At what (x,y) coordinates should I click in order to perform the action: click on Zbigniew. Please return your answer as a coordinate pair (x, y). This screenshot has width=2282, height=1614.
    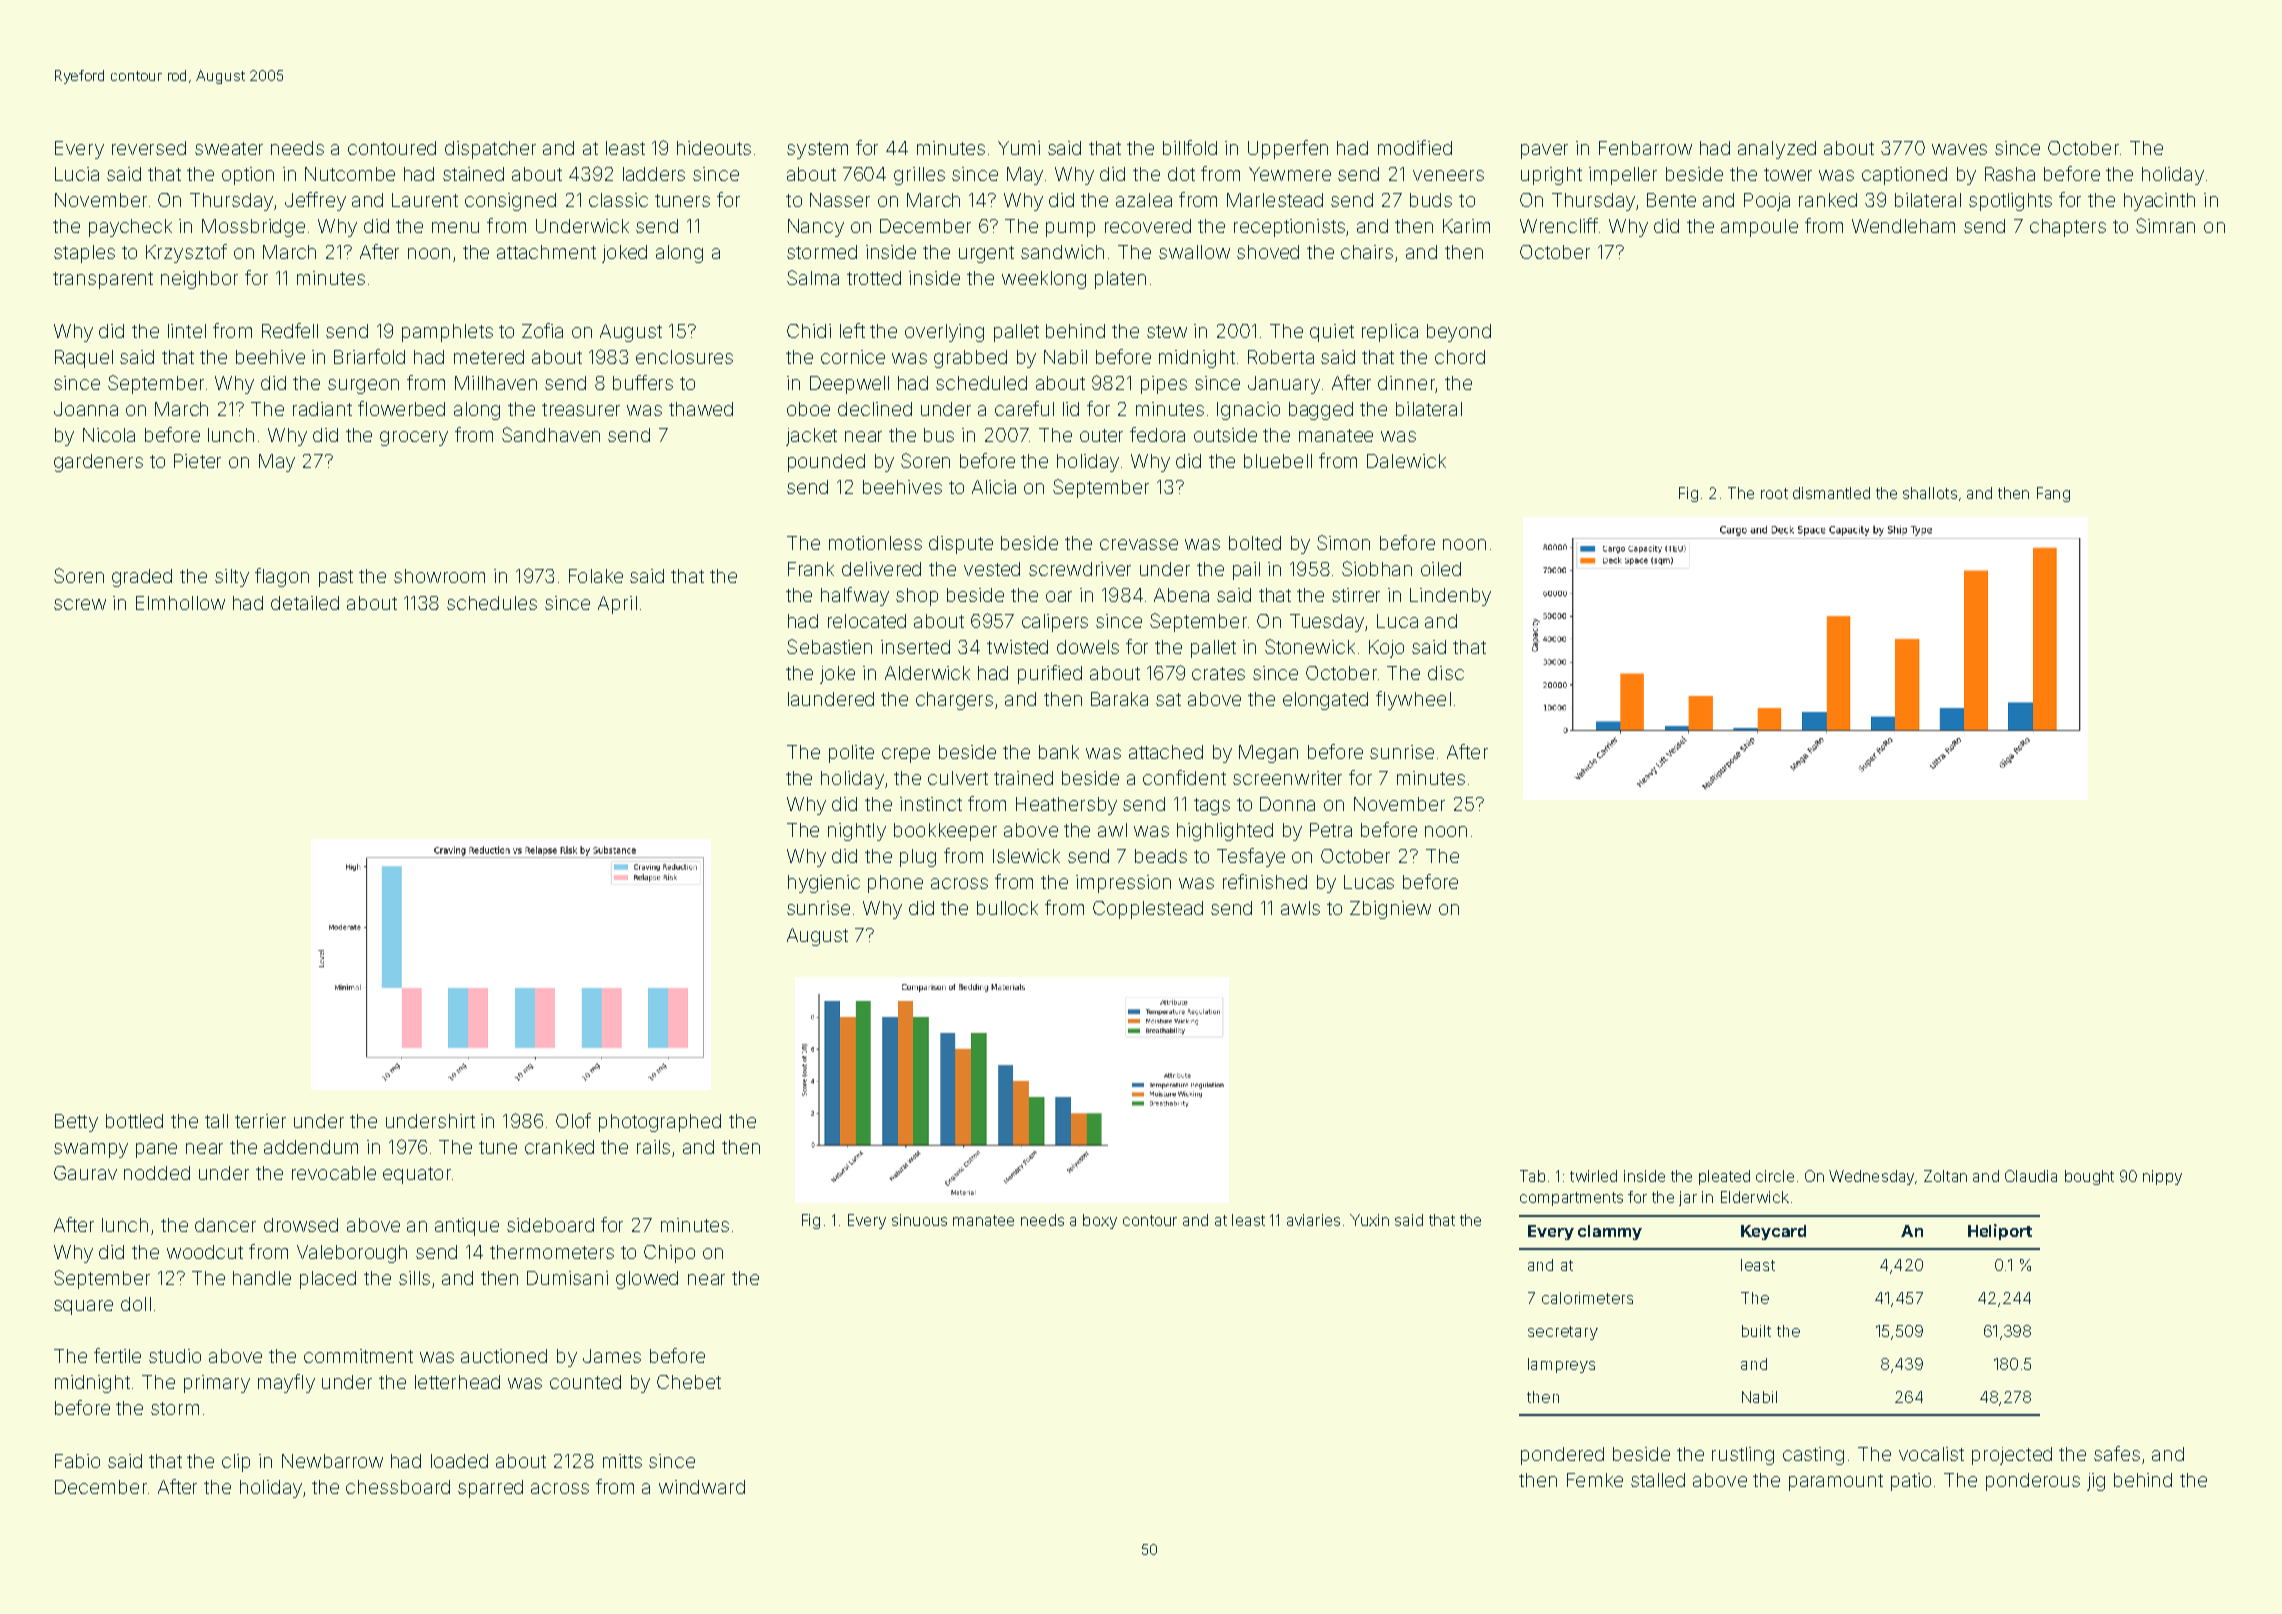
    Looking at the image, I should click on (1390, 910).
